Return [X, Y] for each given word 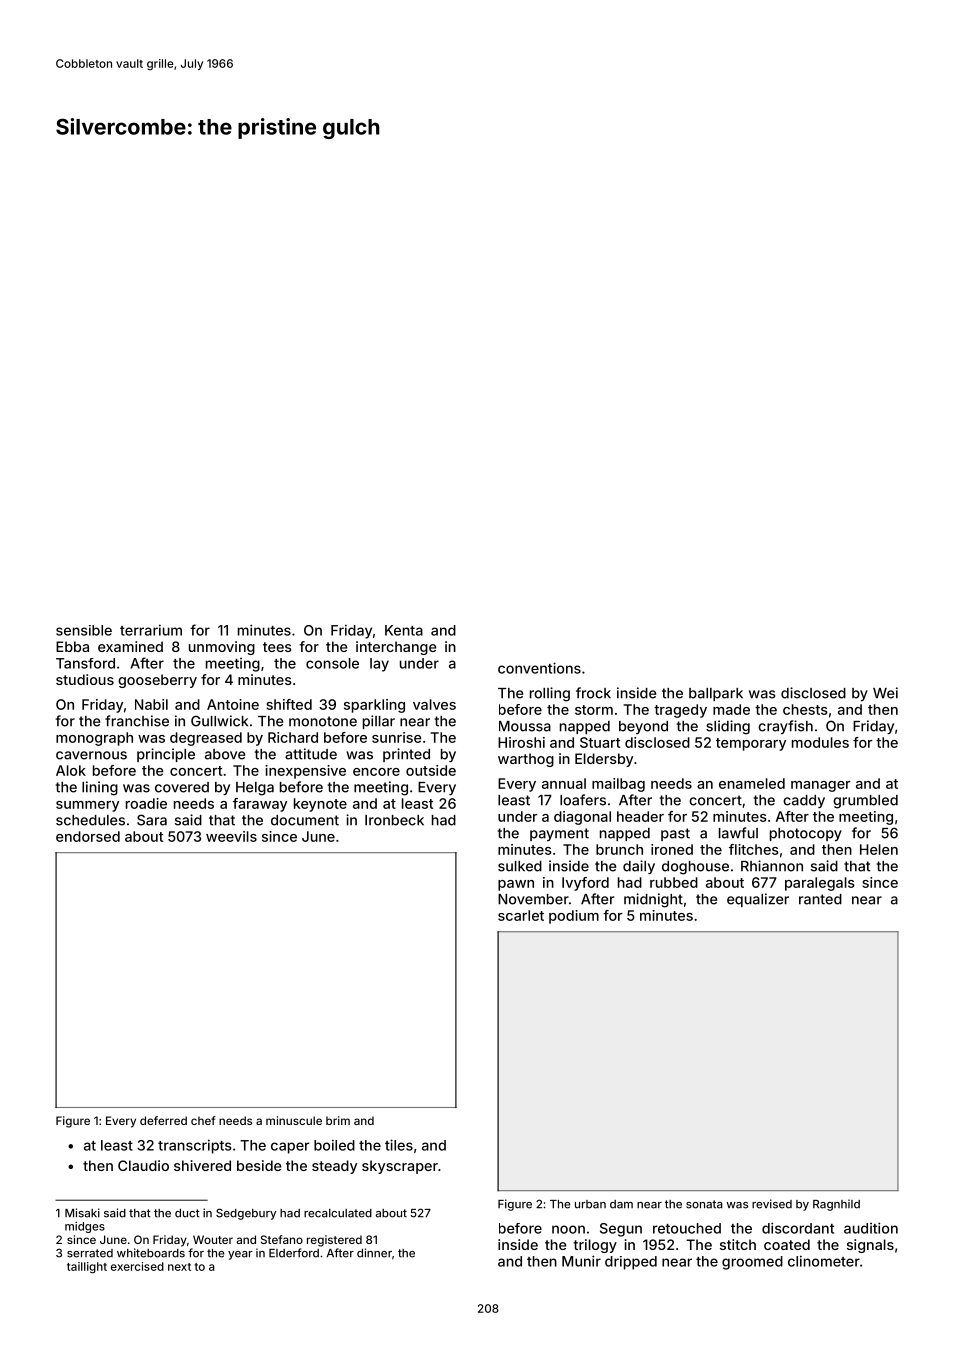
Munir [581, 1261]
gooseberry [157, 681]
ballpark [716, 694]
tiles [399, 1145]
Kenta [404, 630]
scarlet [521, 915]
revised [772, 1204]
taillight [87, 1268]
